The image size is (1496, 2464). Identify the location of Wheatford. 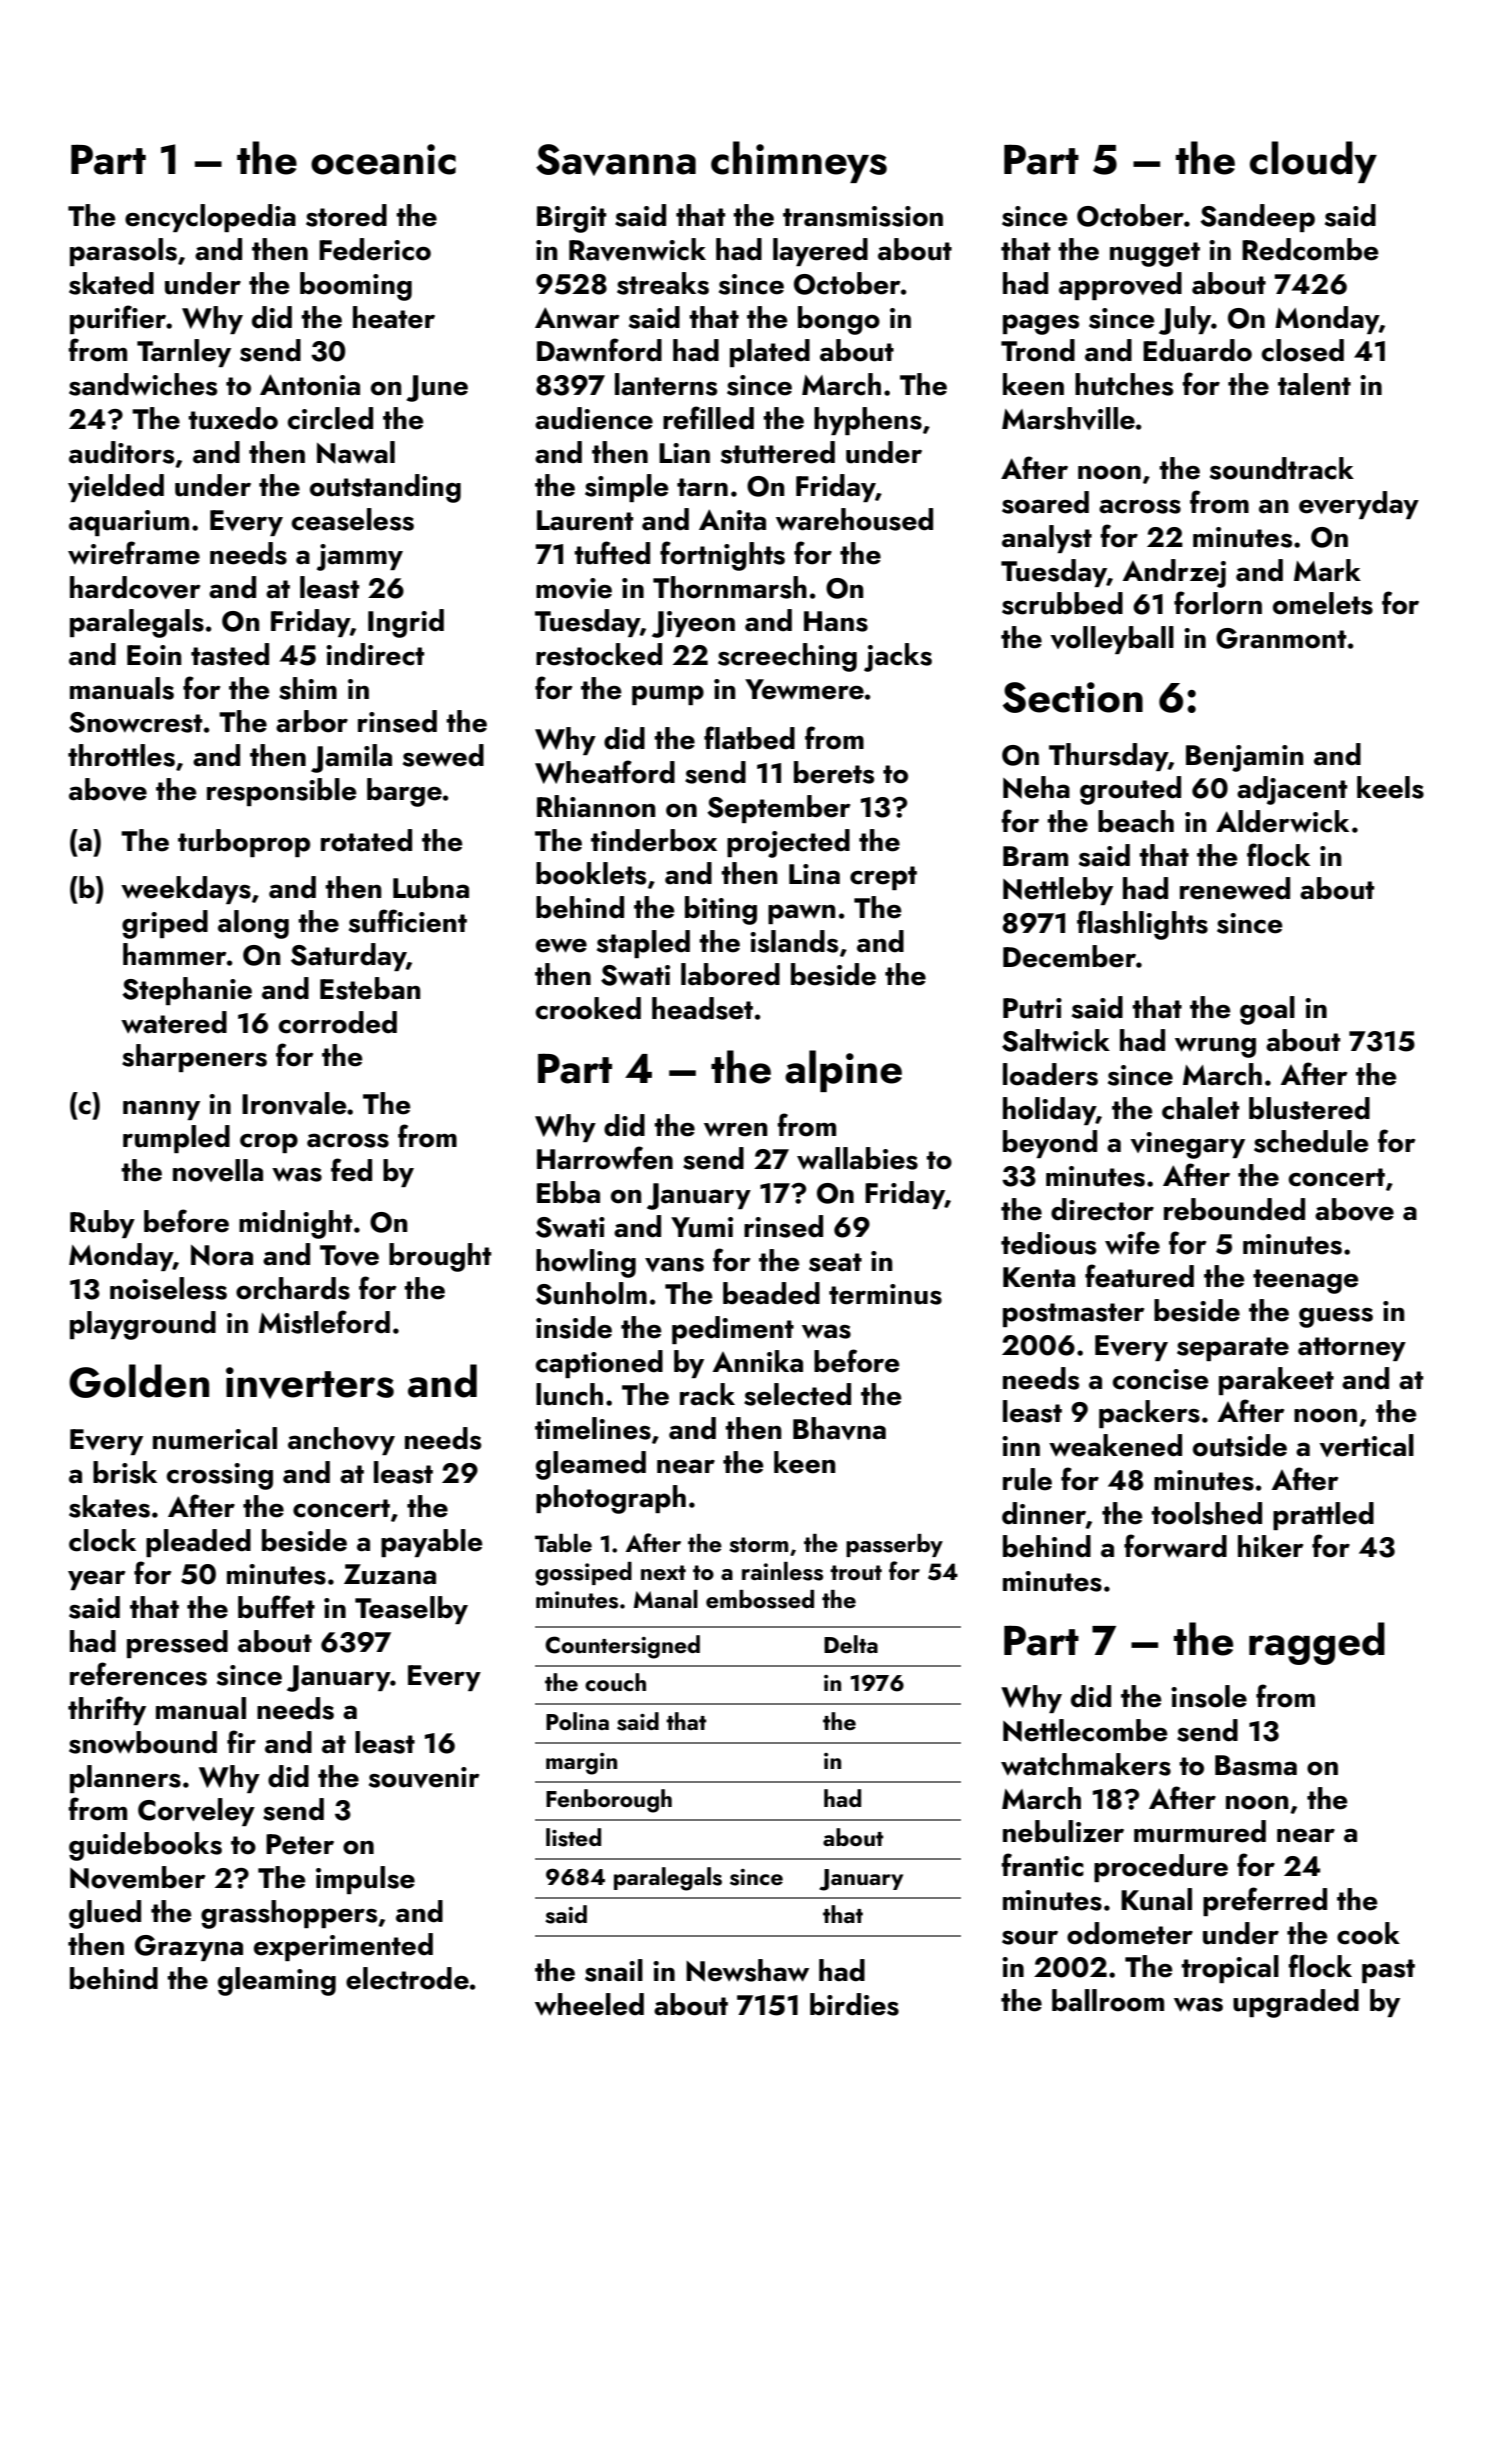
(605, 772).
